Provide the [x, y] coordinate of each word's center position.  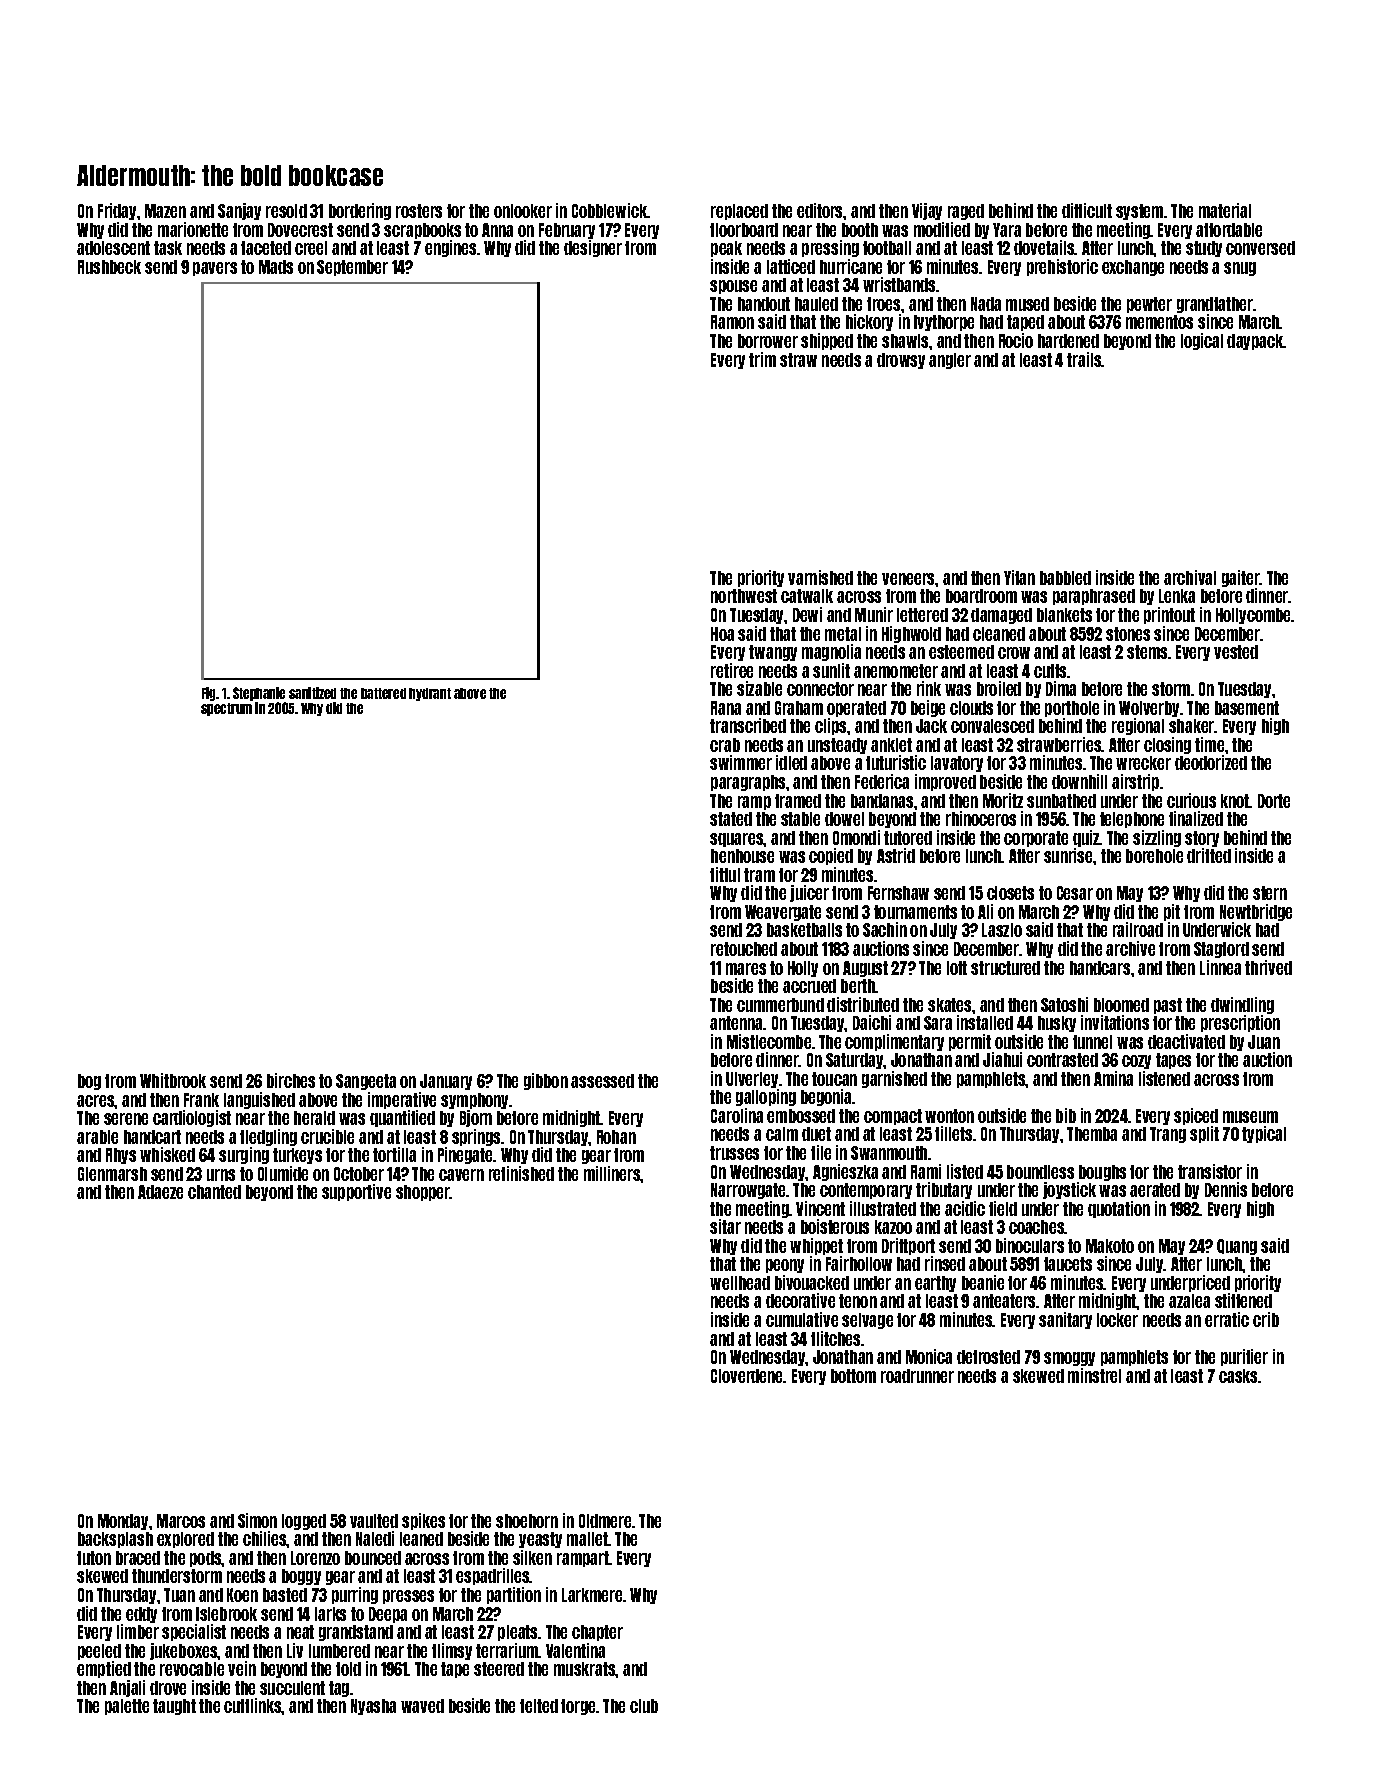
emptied [104, 1669]
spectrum [226, 709]
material [1225, 210]
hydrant [430, 694]
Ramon [732, 322]
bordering [360, 211]
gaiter [1241, 578]
